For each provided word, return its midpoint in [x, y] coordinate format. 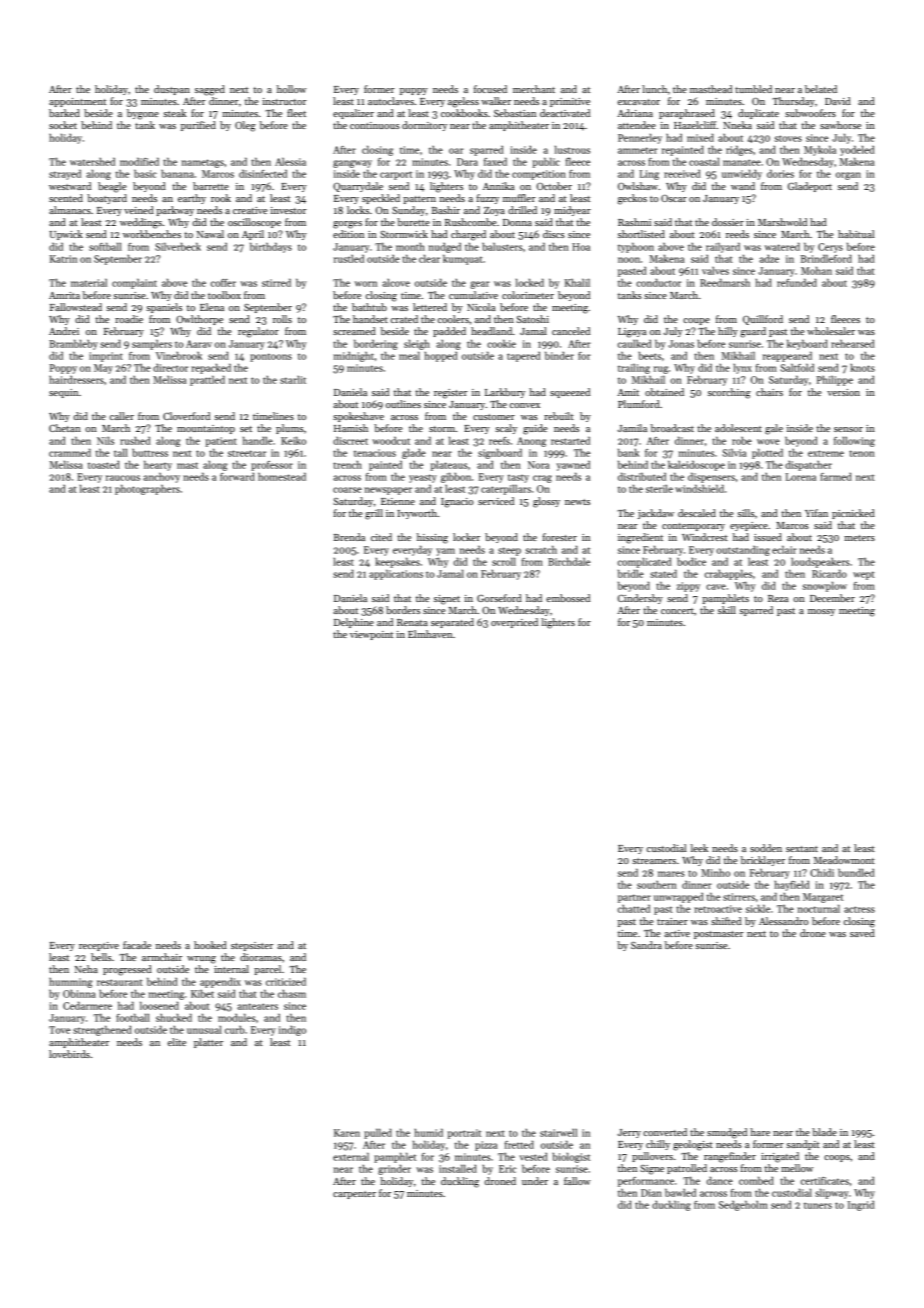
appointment [77, 102]
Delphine [354, 623]
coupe [696, 321]
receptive [99, 946]
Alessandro [783, 921]
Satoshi [533, 319]
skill [727, 610]
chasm [292, 994]
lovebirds [69, 1054]
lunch [654, 89]
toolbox [224, 295]
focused [490, 89]
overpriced [514, 623]
